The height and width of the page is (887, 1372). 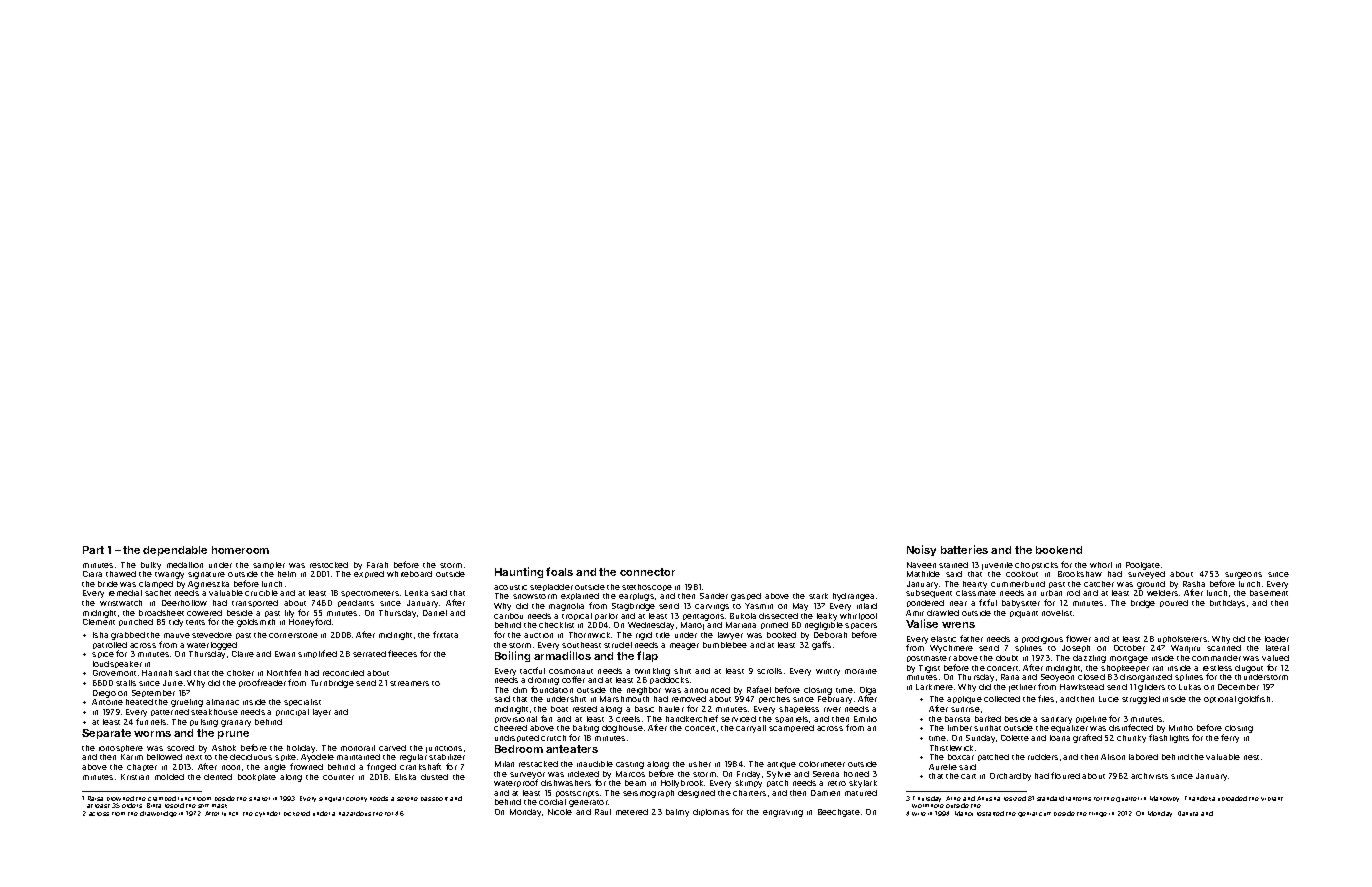 I want to click on Damien, so click(x=825, y=793).
